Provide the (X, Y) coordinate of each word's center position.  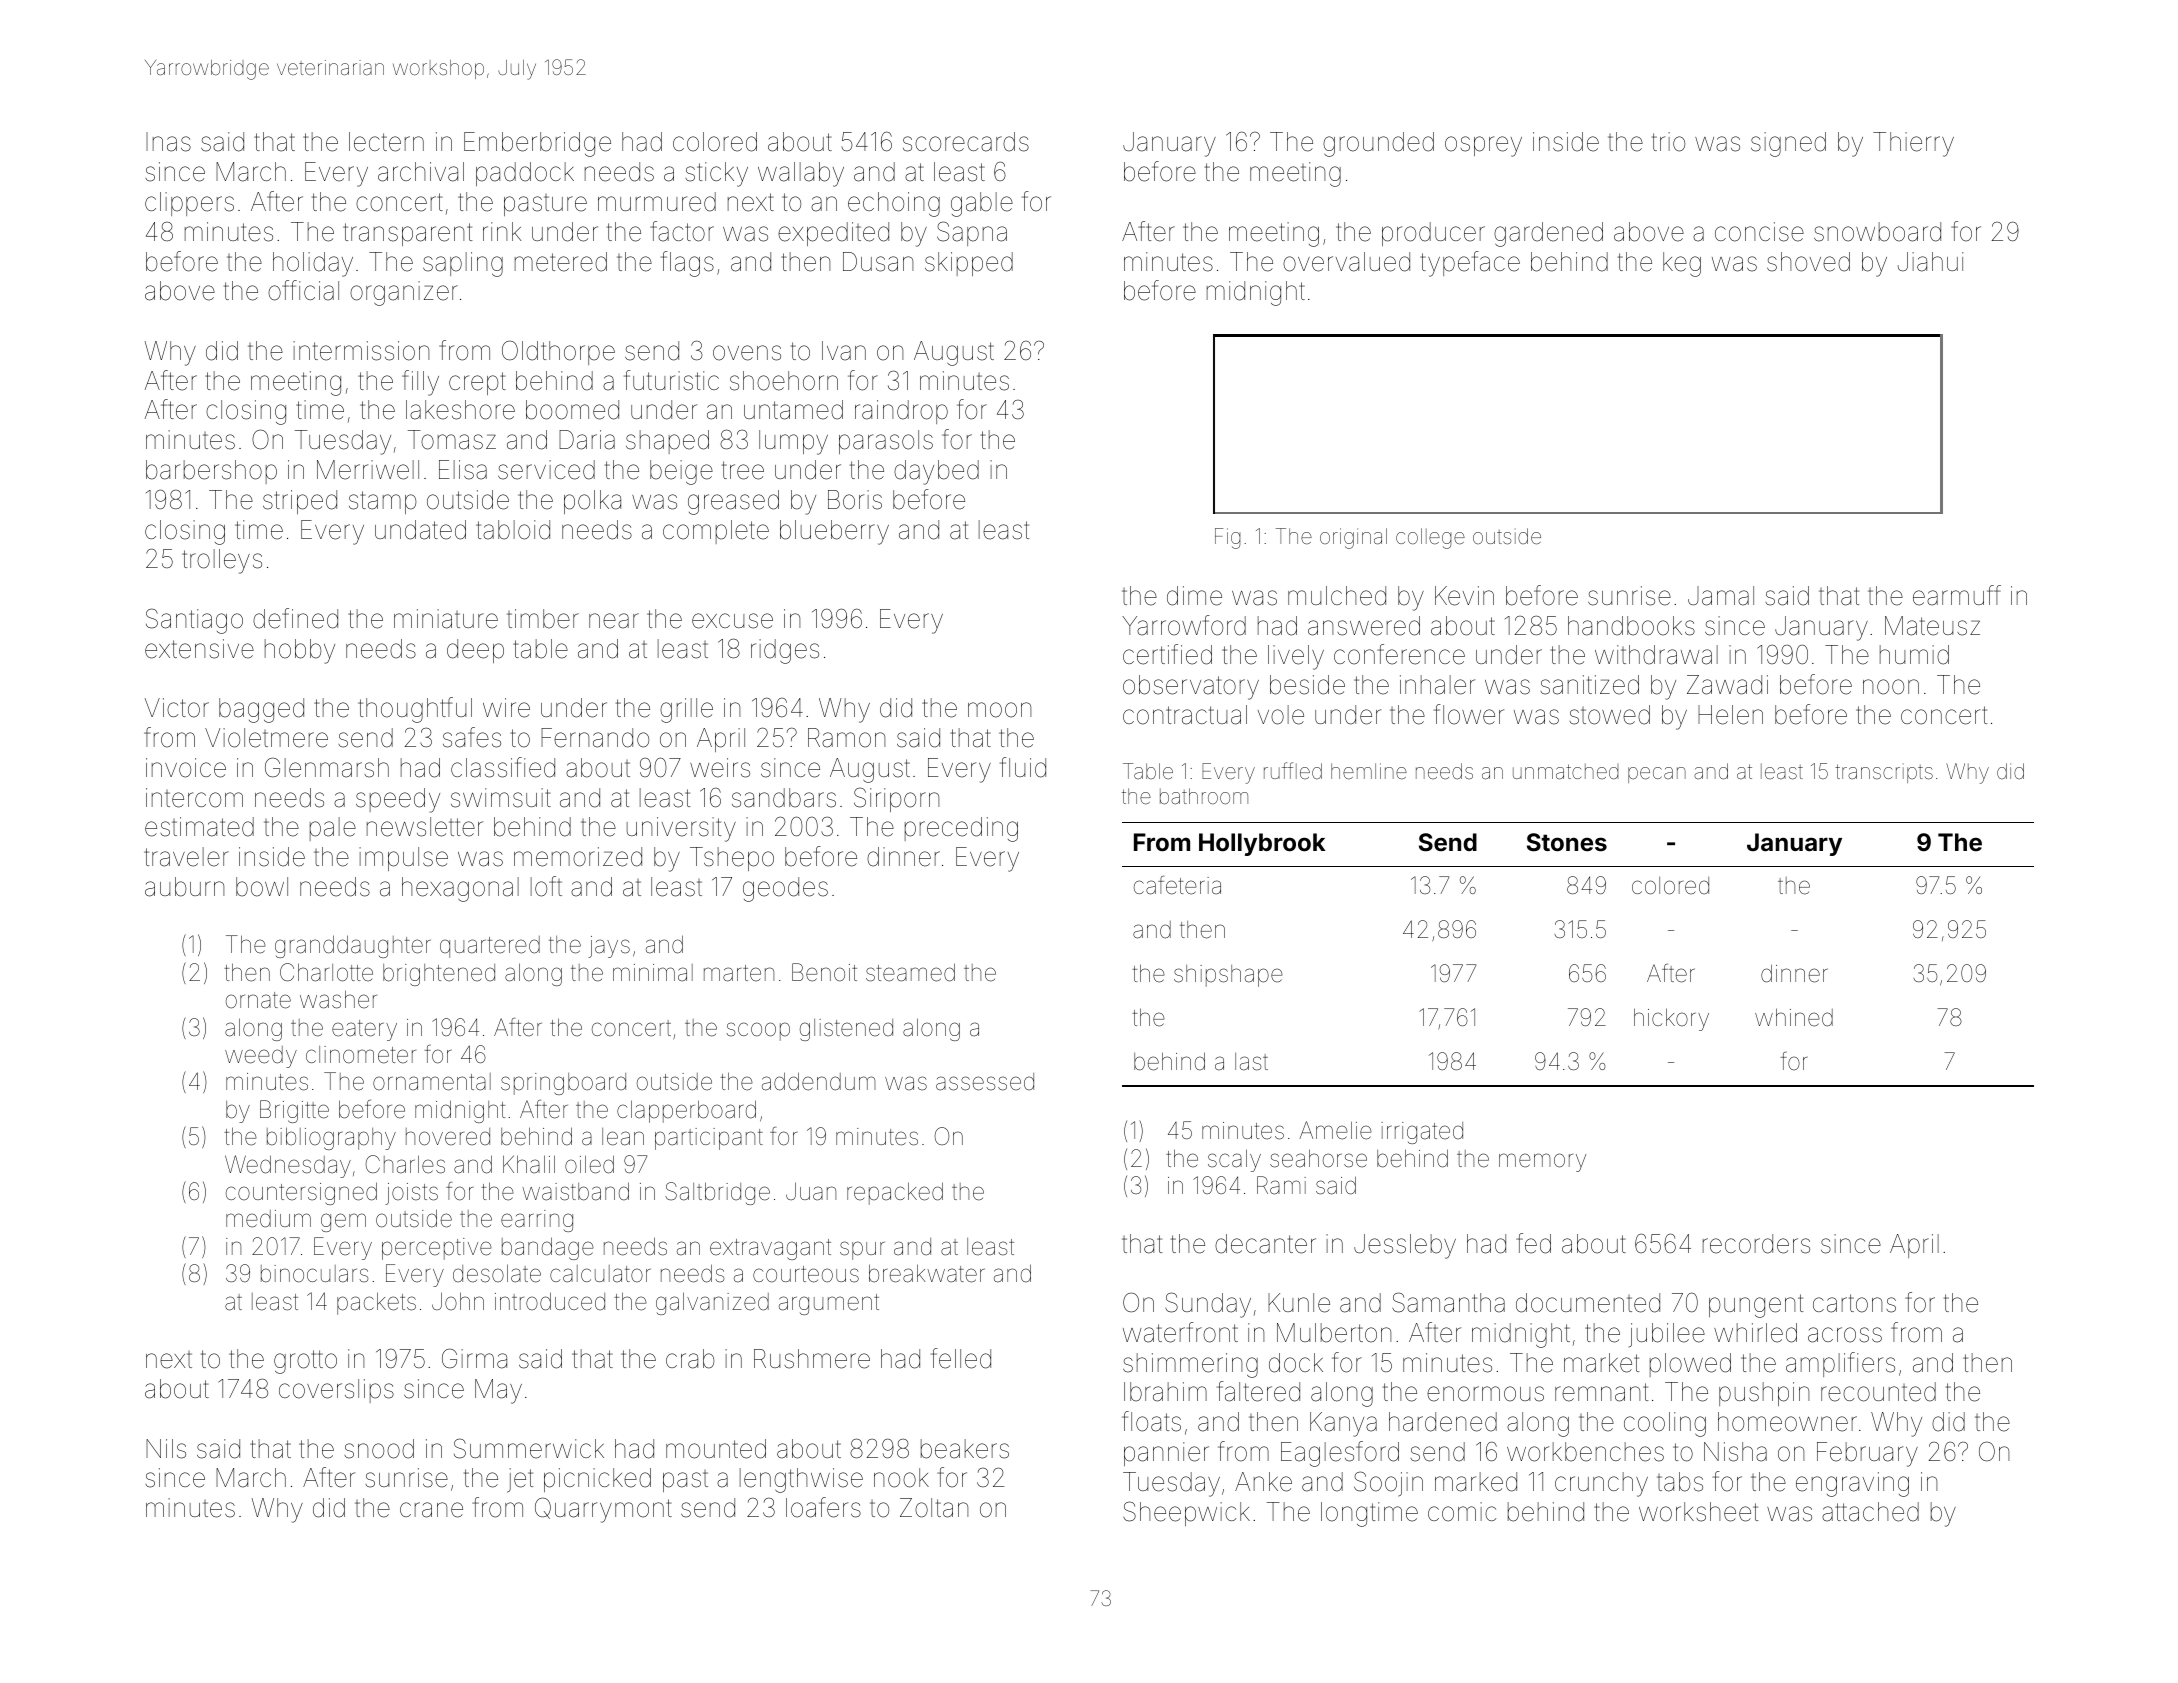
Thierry (1913, 144)
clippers (189, 204)
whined (1794, 1017)
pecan (1657, 775)
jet (520, 1480)
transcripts (1884, 773)
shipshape (1228, 976)
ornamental (432, 1082)
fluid (1023, 767)
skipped (969, 264)
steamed (910, 972)
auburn (184, 887)
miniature (446, 619)
